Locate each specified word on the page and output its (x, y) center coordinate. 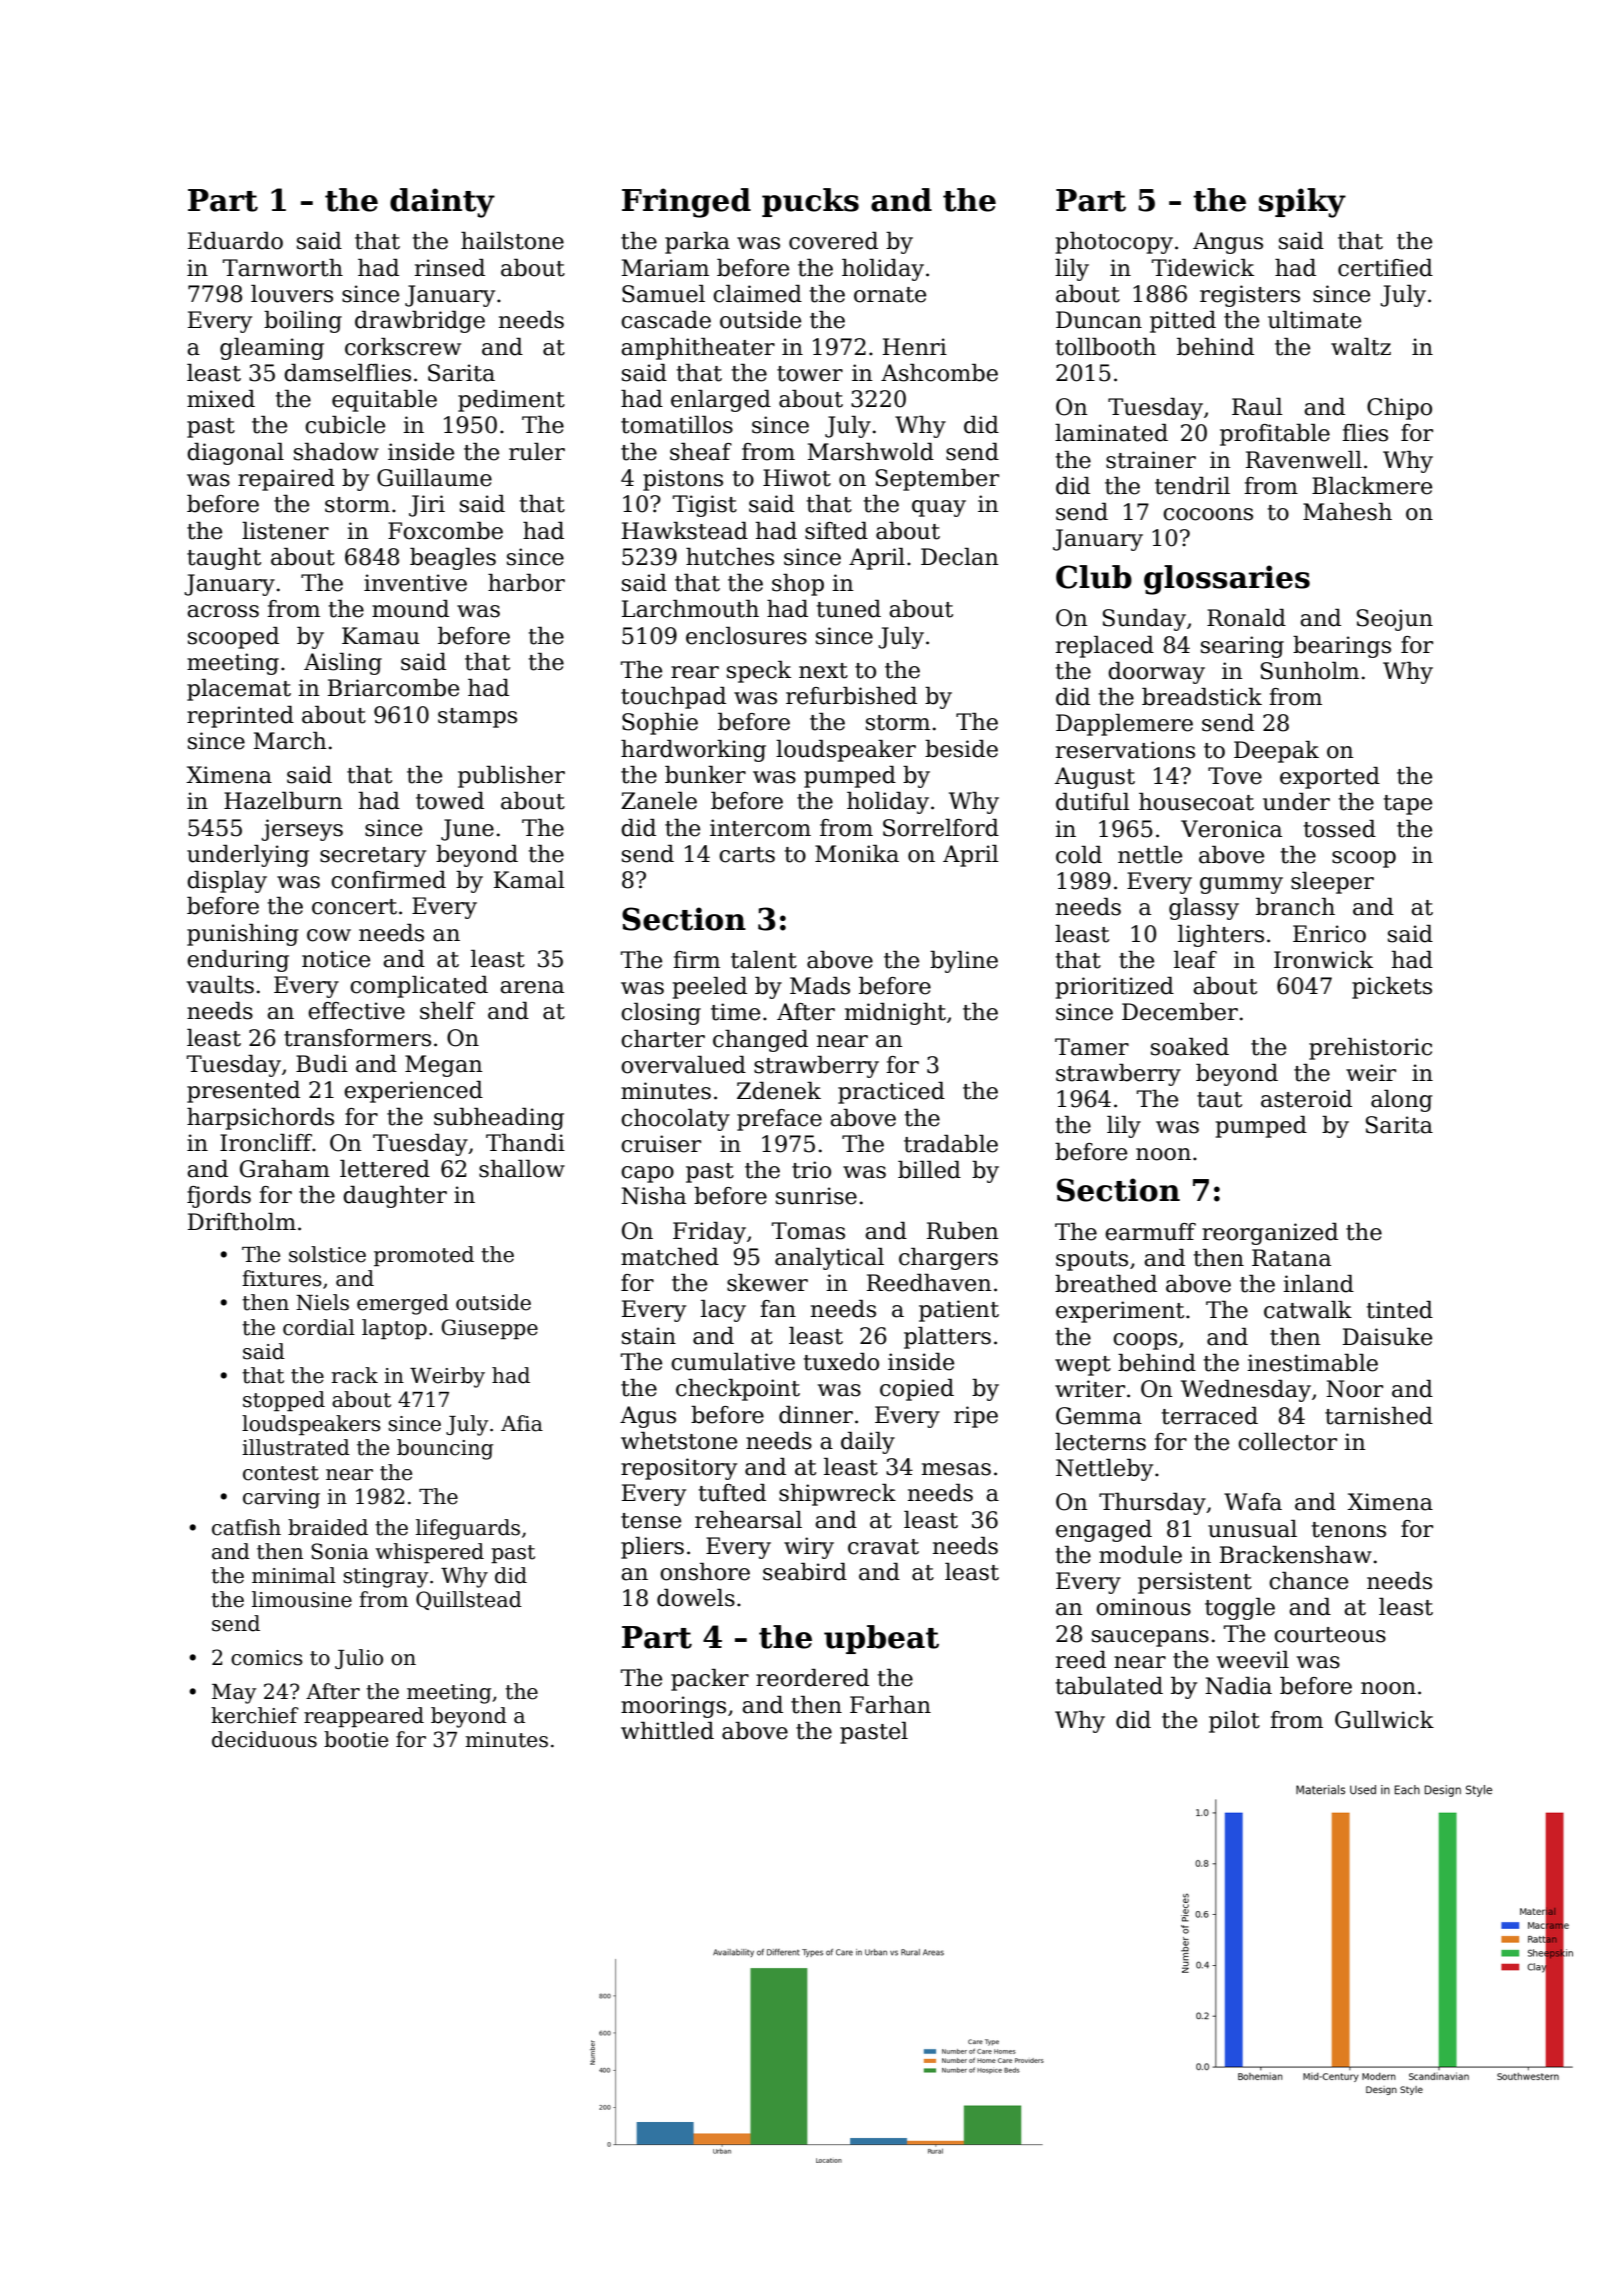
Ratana (1291, 1258)
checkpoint (738, 1390)
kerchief (255, 1715)
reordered (812, 1678)
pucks (810, 202)
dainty (442, 203)
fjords (219, 1197)
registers (1250, 296)
